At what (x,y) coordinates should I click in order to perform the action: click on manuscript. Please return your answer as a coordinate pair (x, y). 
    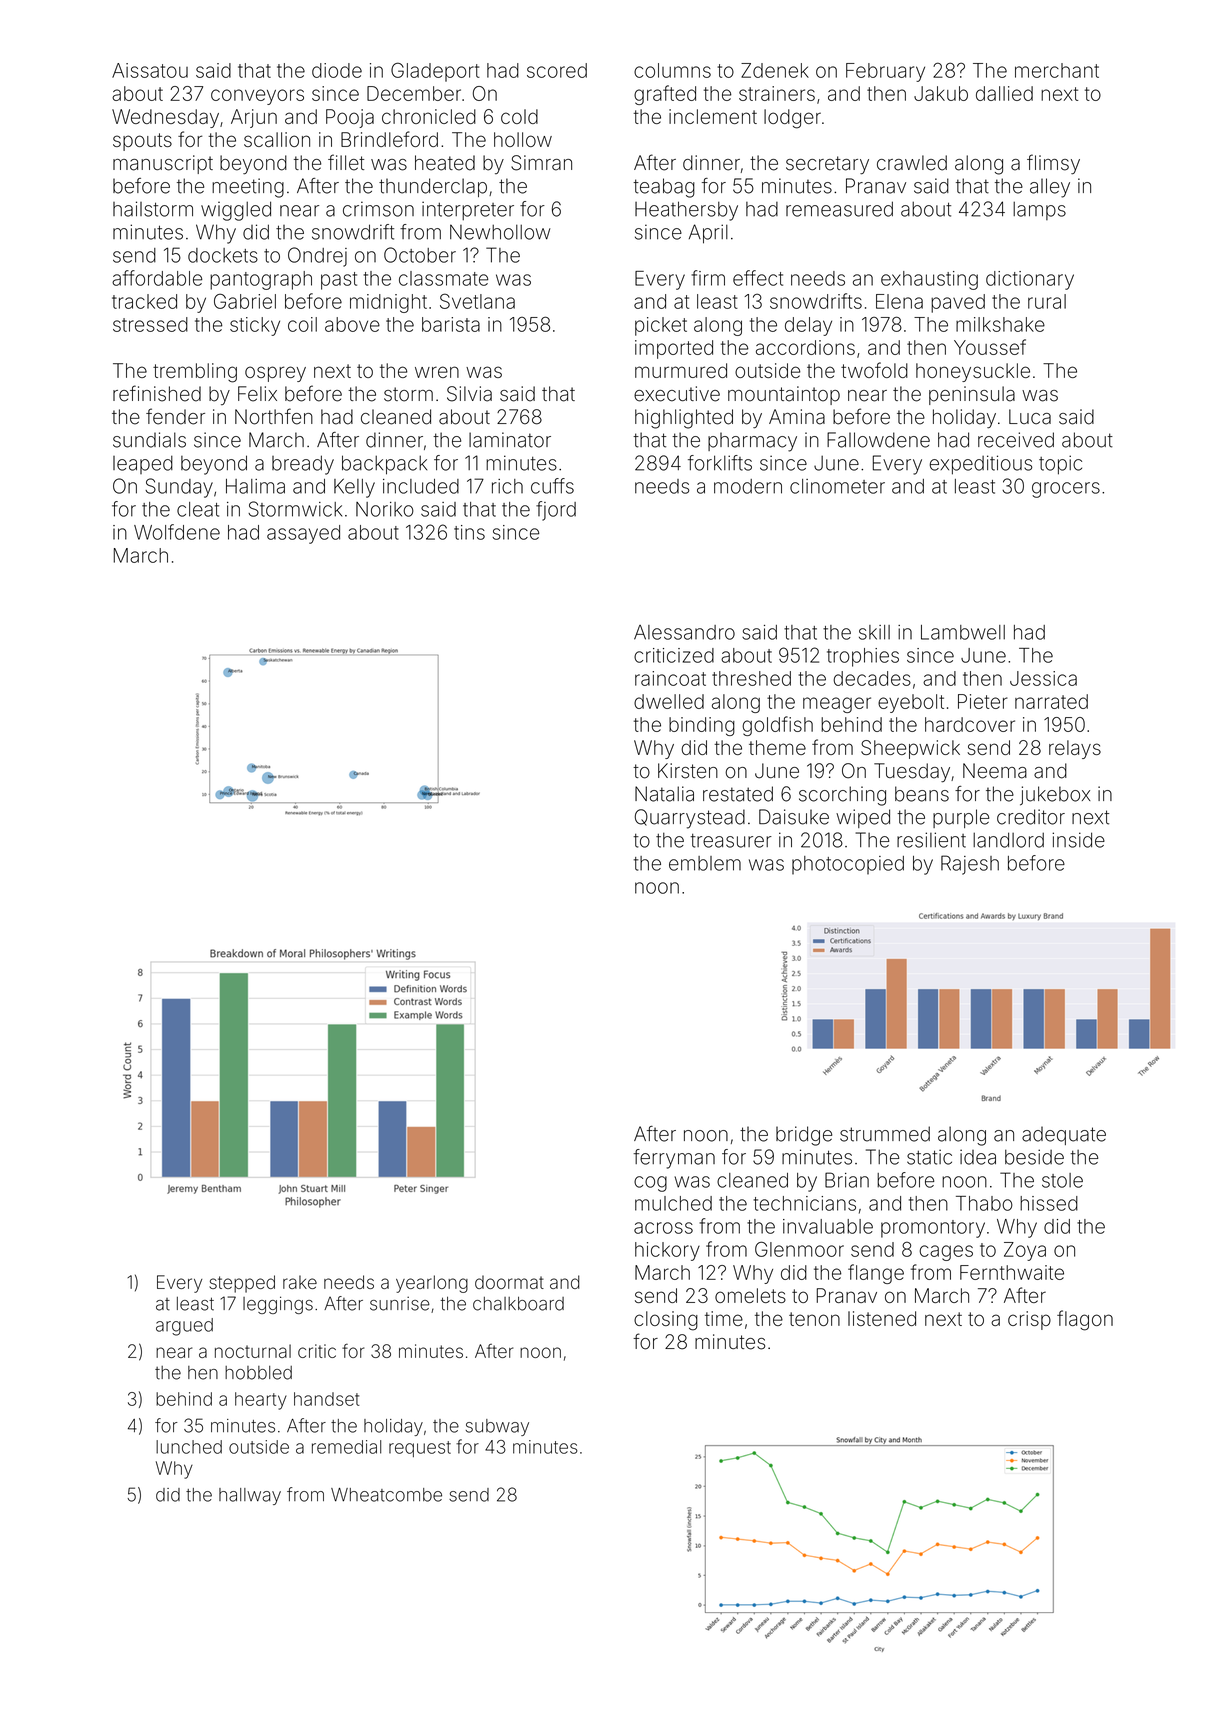
    Looking at the image, I should click on (163, 164).
